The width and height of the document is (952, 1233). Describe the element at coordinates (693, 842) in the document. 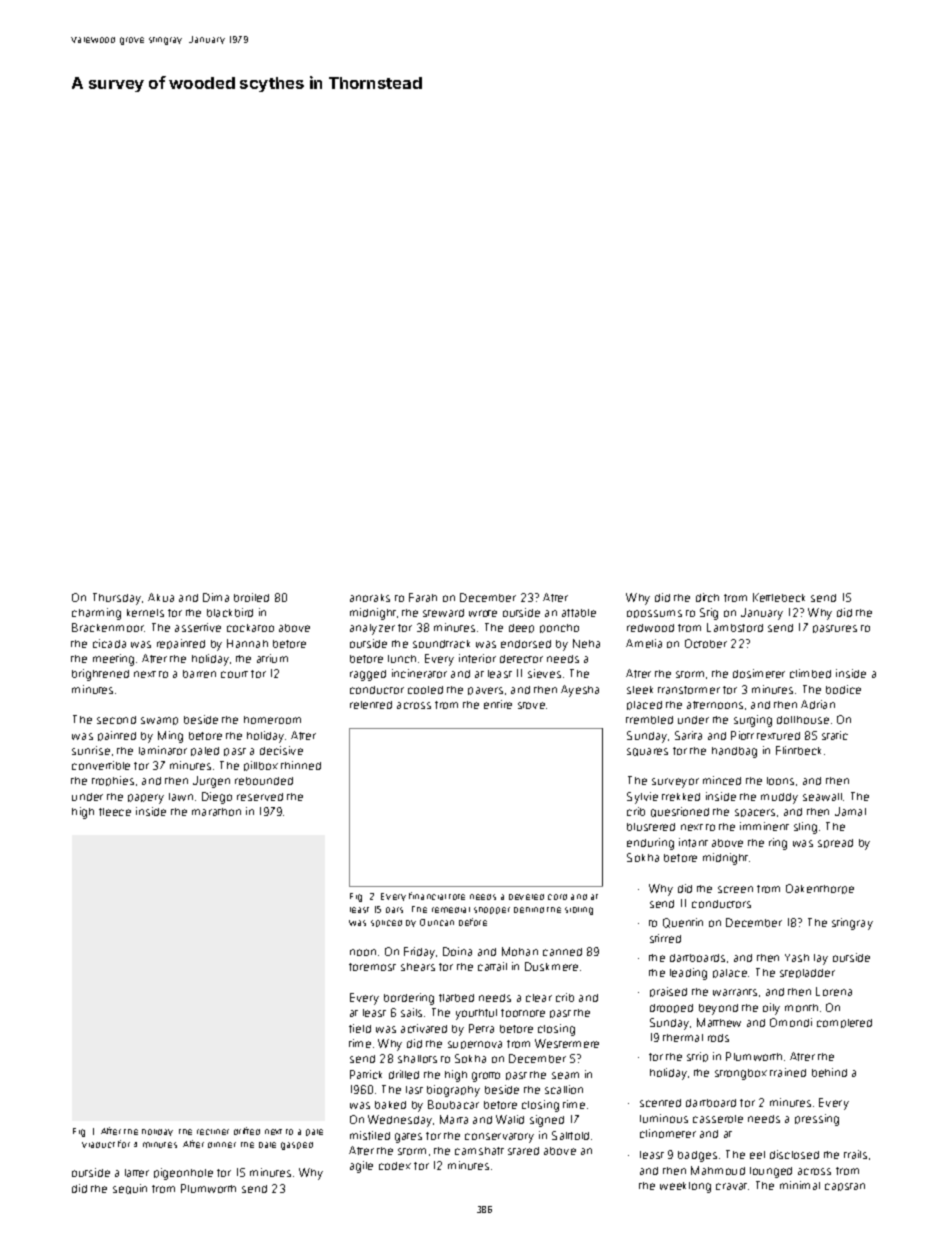

I see `infant` at that location.
